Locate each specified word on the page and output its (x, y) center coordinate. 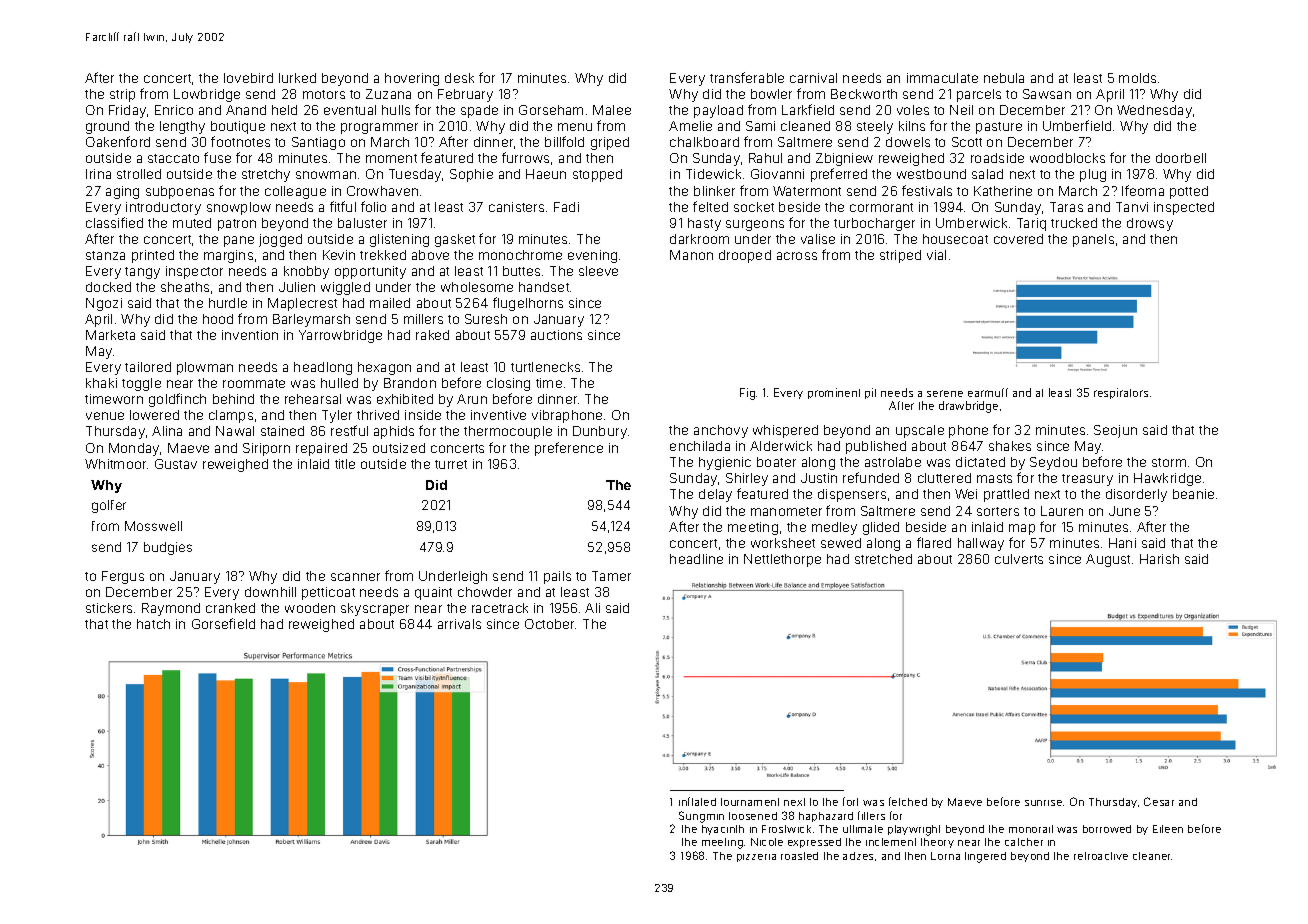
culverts (1019, 559)
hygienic (725, 463)
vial (936, 255)
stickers (109, 608)
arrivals (459, 624)
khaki (101, 383)
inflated (697, 801)
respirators (1121, 393)
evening (592, 256)
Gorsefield (223, 623)
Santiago (318, 143)
